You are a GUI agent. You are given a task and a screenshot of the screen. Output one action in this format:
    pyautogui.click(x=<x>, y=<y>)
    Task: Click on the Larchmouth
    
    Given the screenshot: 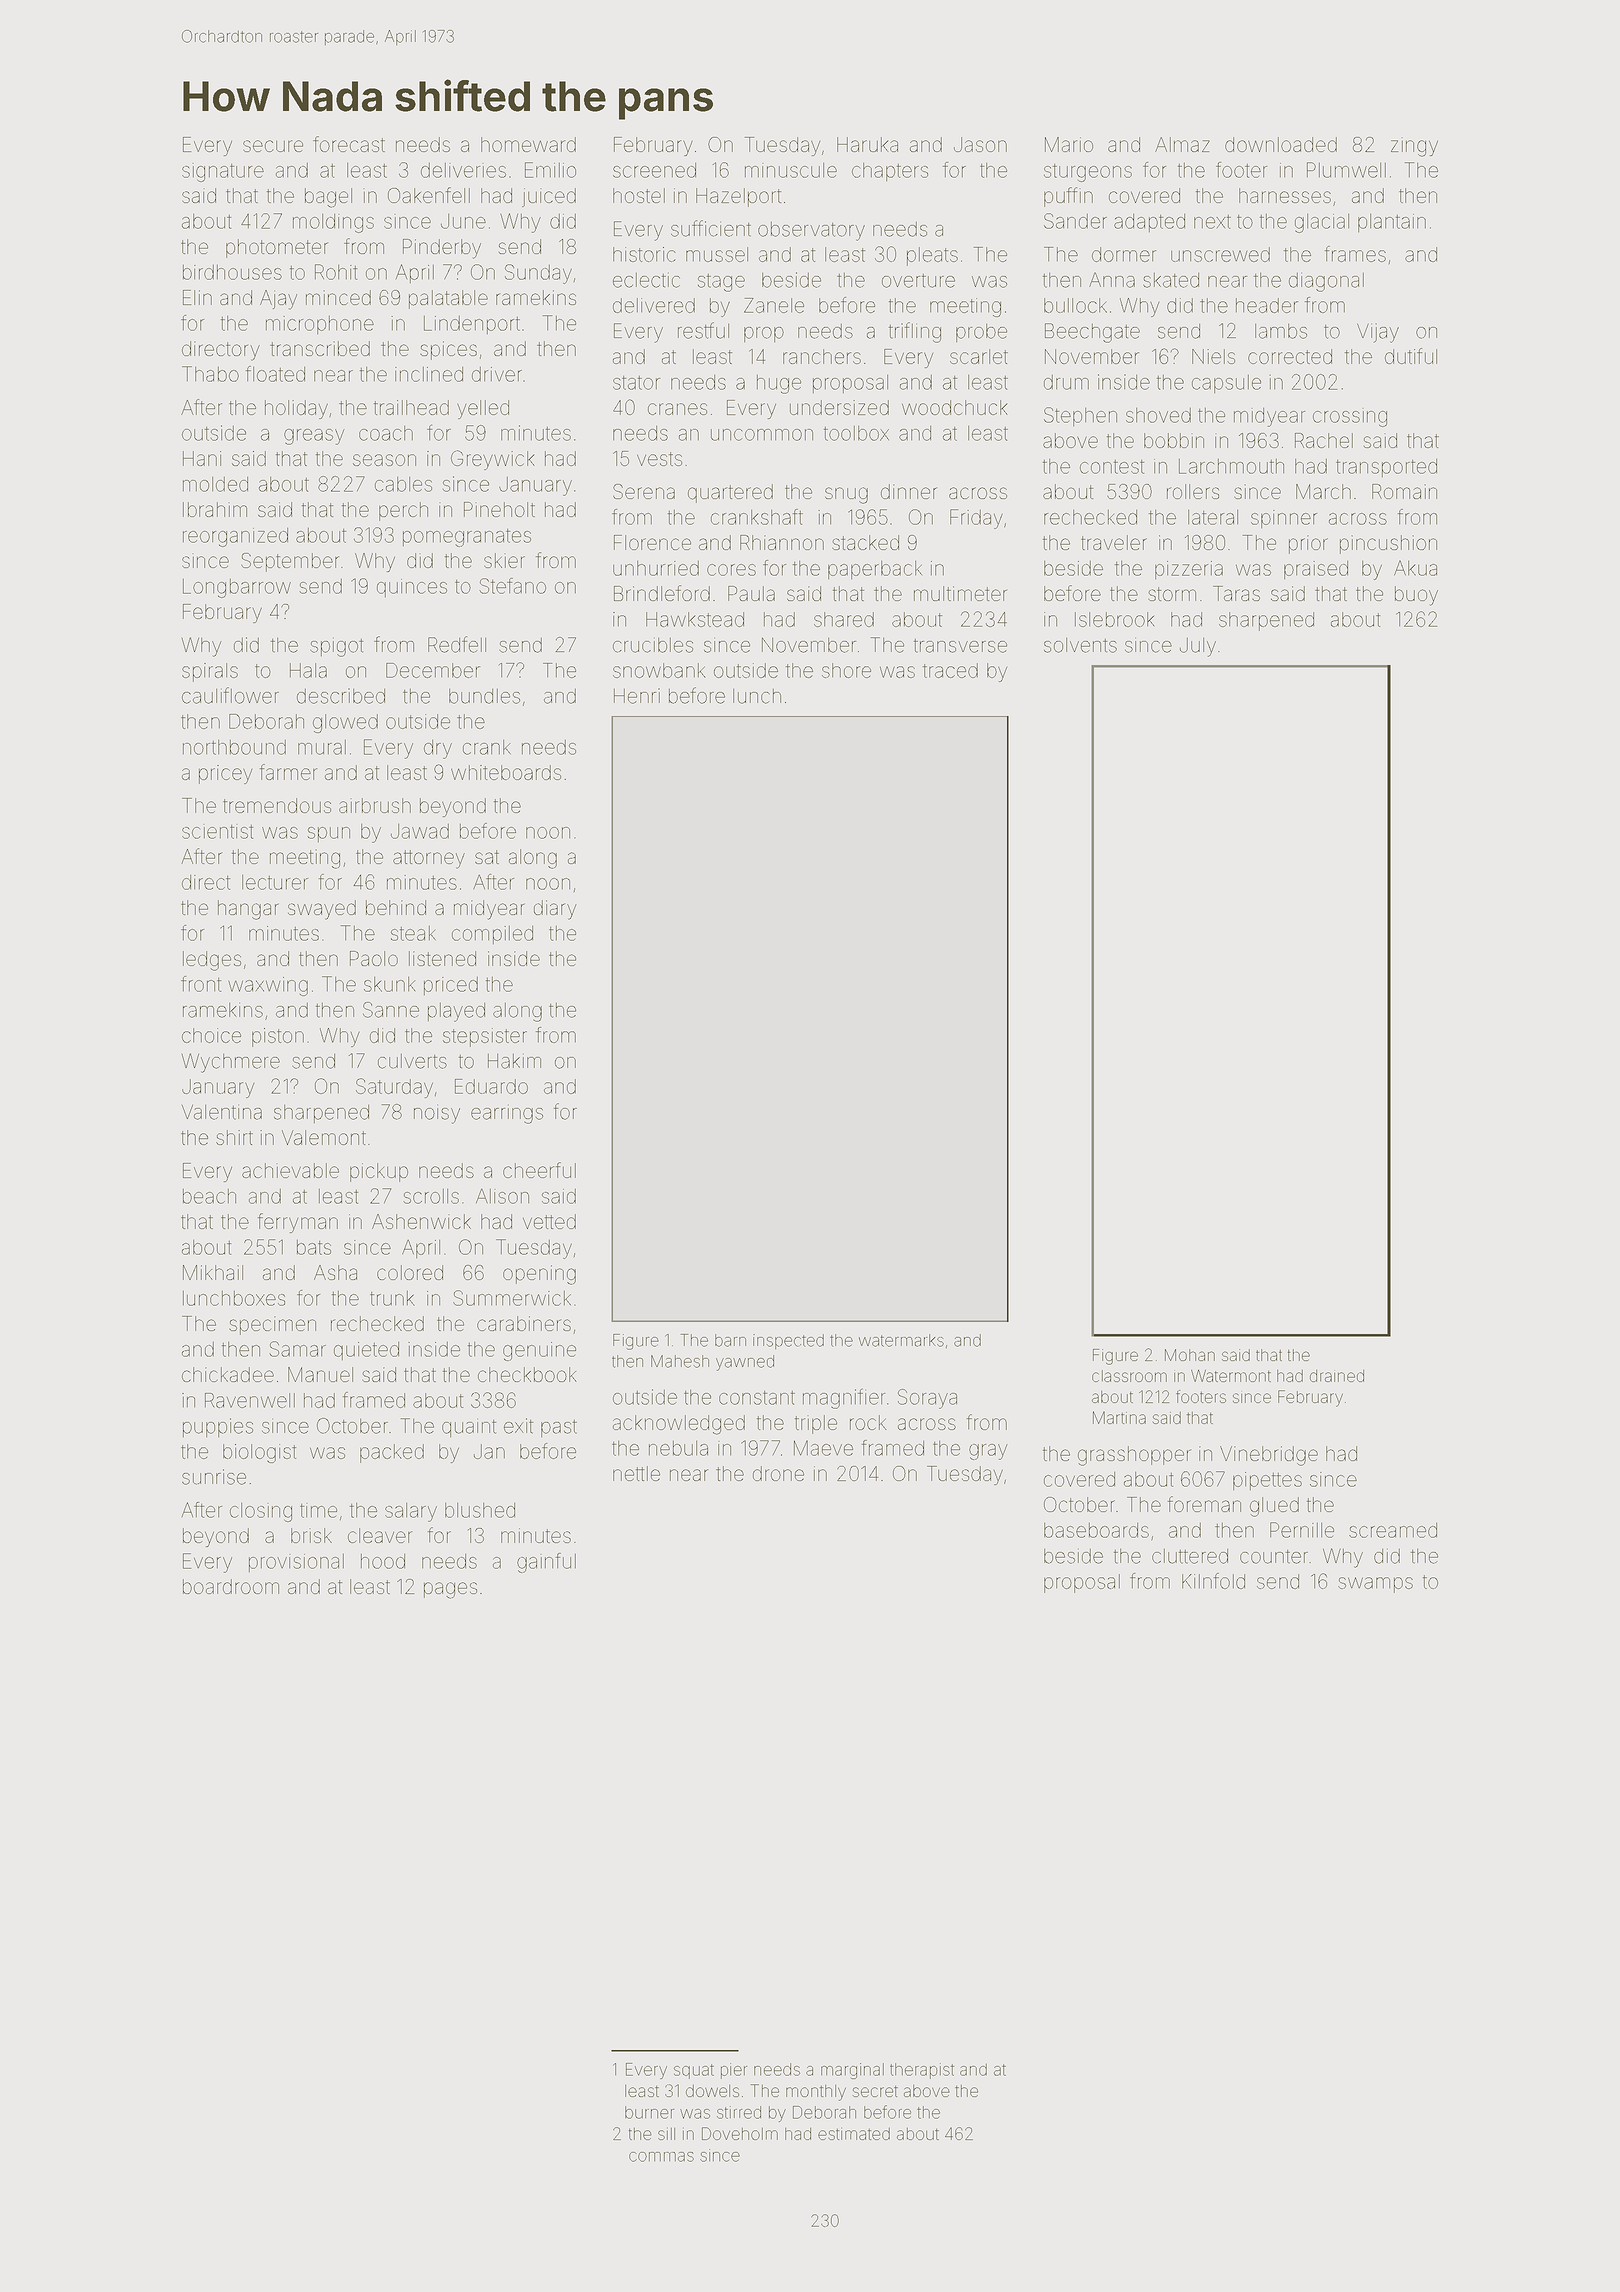 What is the action you would take?
    pyautogui.click(x=1231, y=466)
